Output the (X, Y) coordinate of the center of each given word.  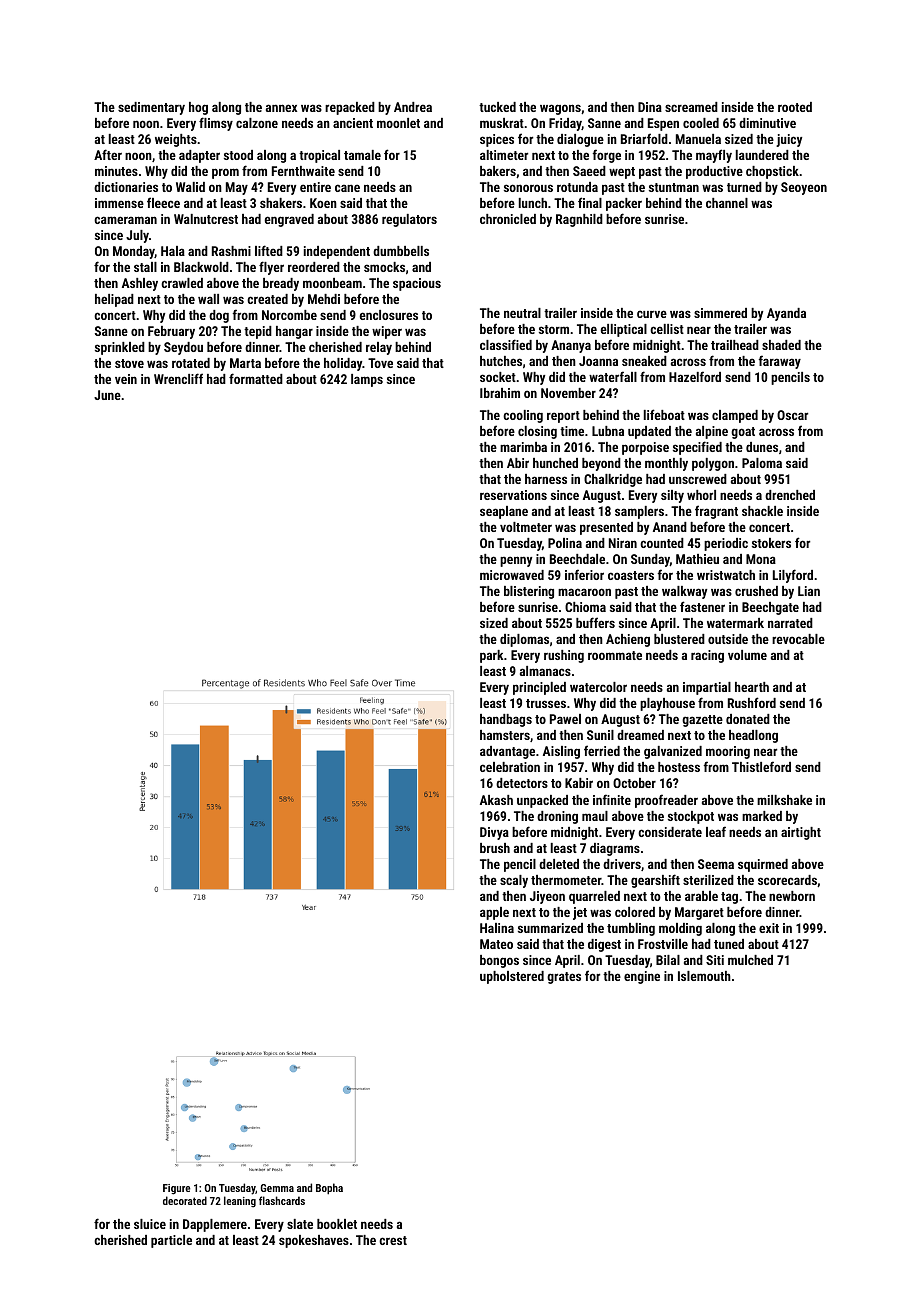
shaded (781, 345)
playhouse (667, 704)
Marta (245, 363)
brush (495, 848)
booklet (337, 1224)
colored (635, 912)
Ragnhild (579, 220)
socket (498, 377)
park (491, 656)
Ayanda (786, 314)
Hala (173, 251)
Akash (496, 800)
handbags (506, 720)
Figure (176, 1189)
